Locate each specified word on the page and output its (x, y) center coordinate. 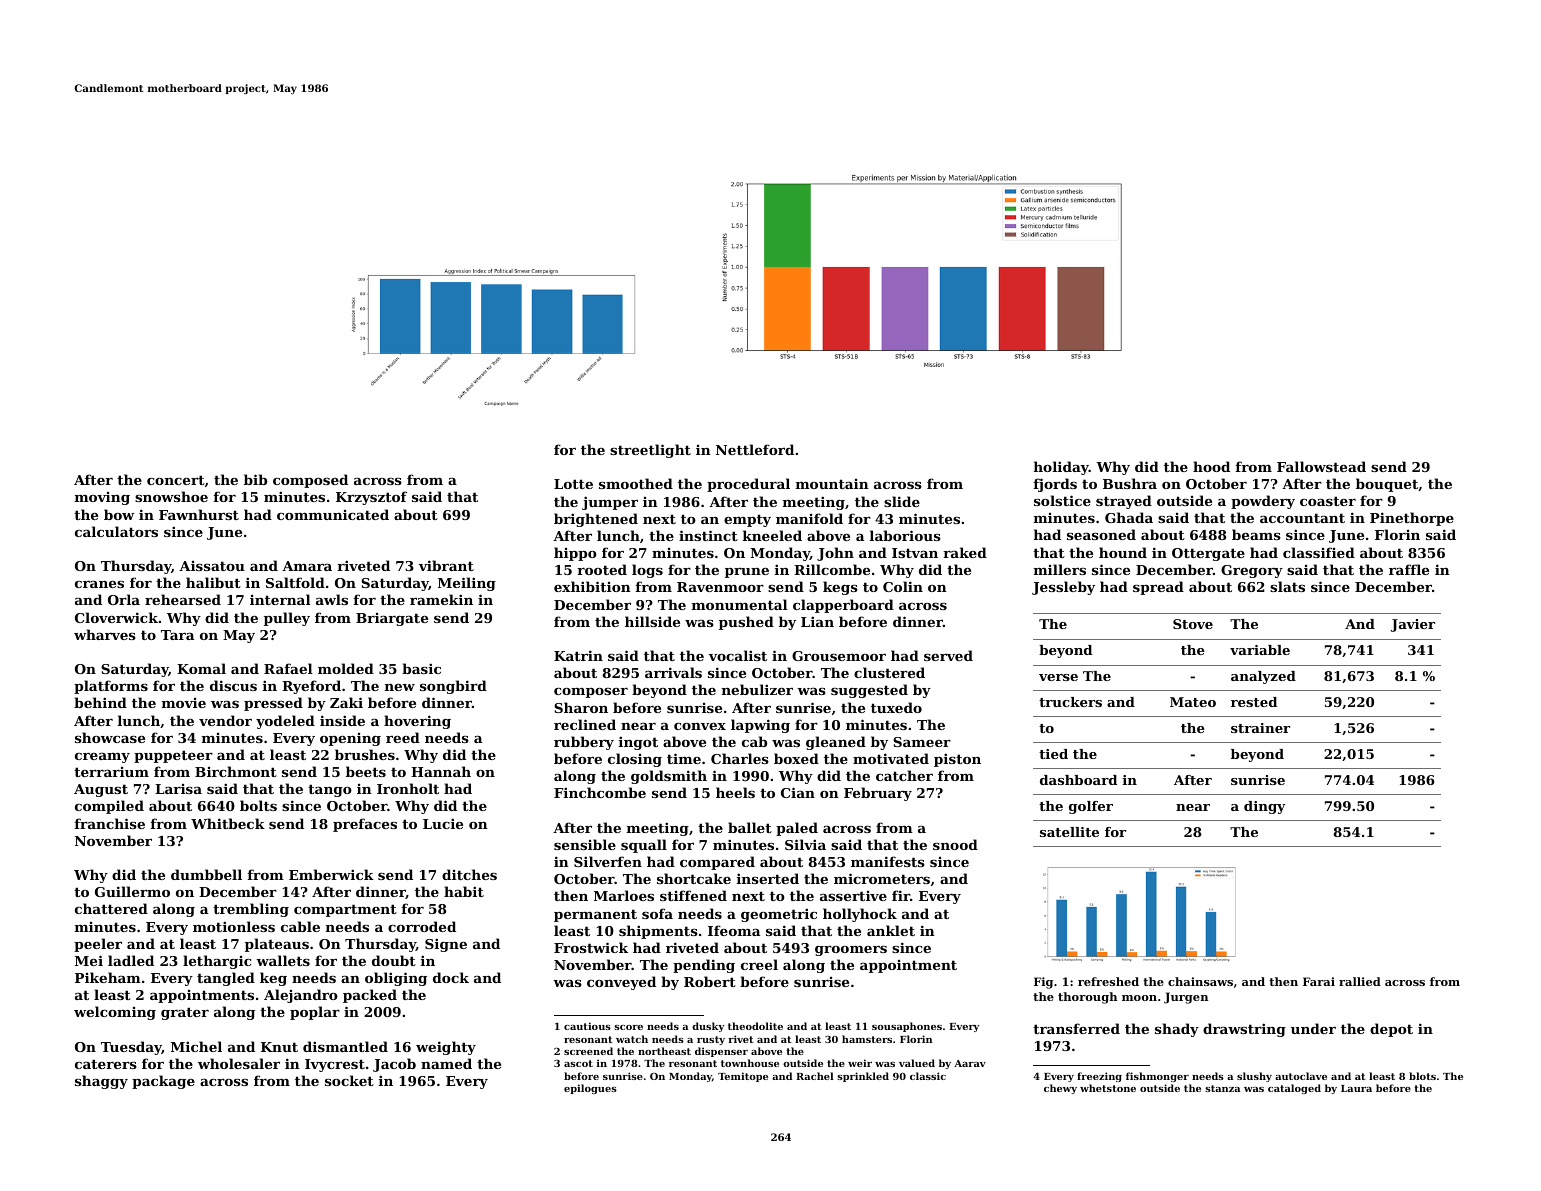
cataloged (1294, 1089)
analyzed (1263, 677)
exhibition (592, 586)
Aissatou (212, 566)
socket (349, 1080)
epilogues (590, 1089)
